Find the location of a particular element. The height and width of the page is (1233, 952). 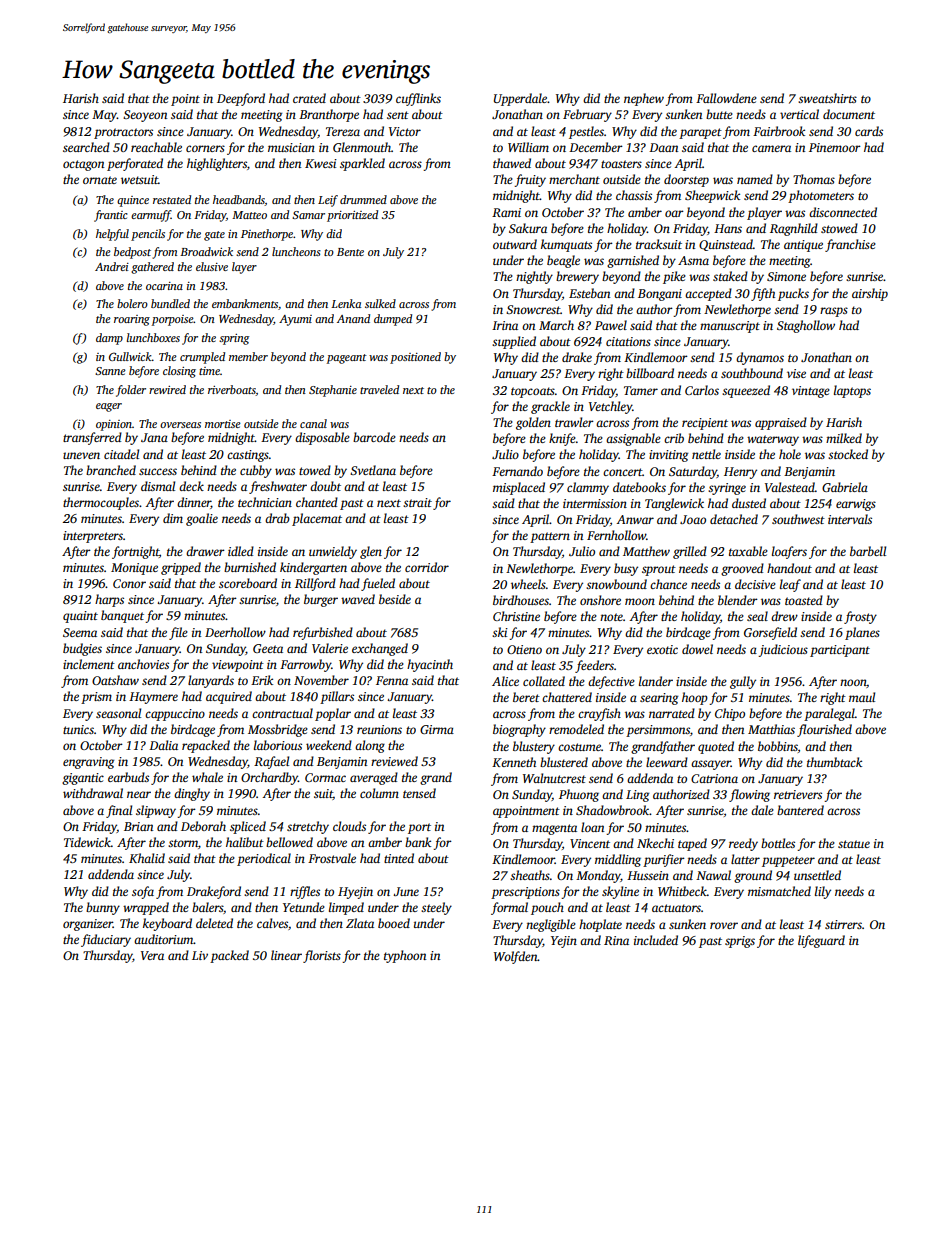

sweatshirts is located at coordinates (827, 98).
